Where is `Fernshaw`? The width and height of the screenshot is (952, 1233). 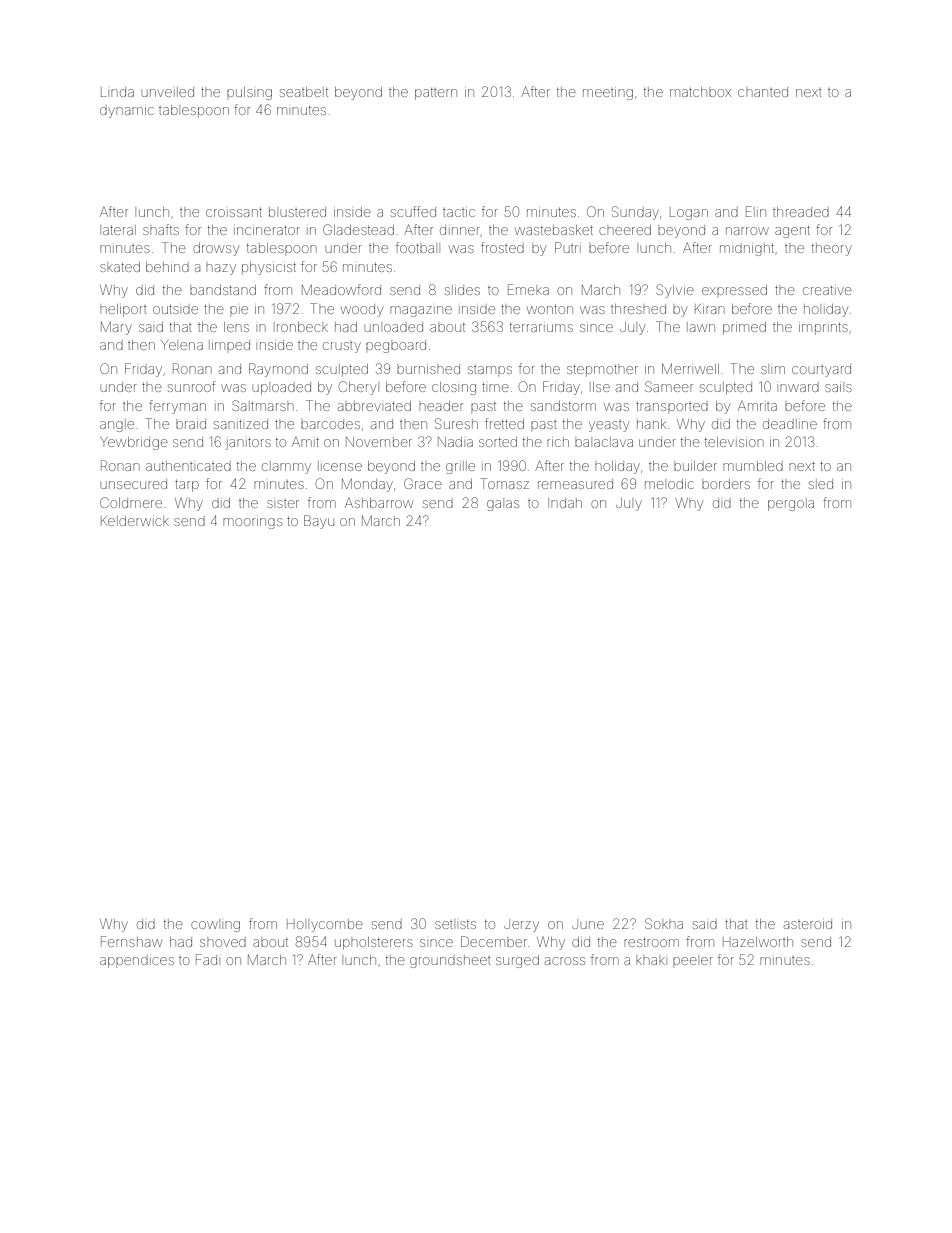
Fernshaw is located at coordinates (131, 941).
